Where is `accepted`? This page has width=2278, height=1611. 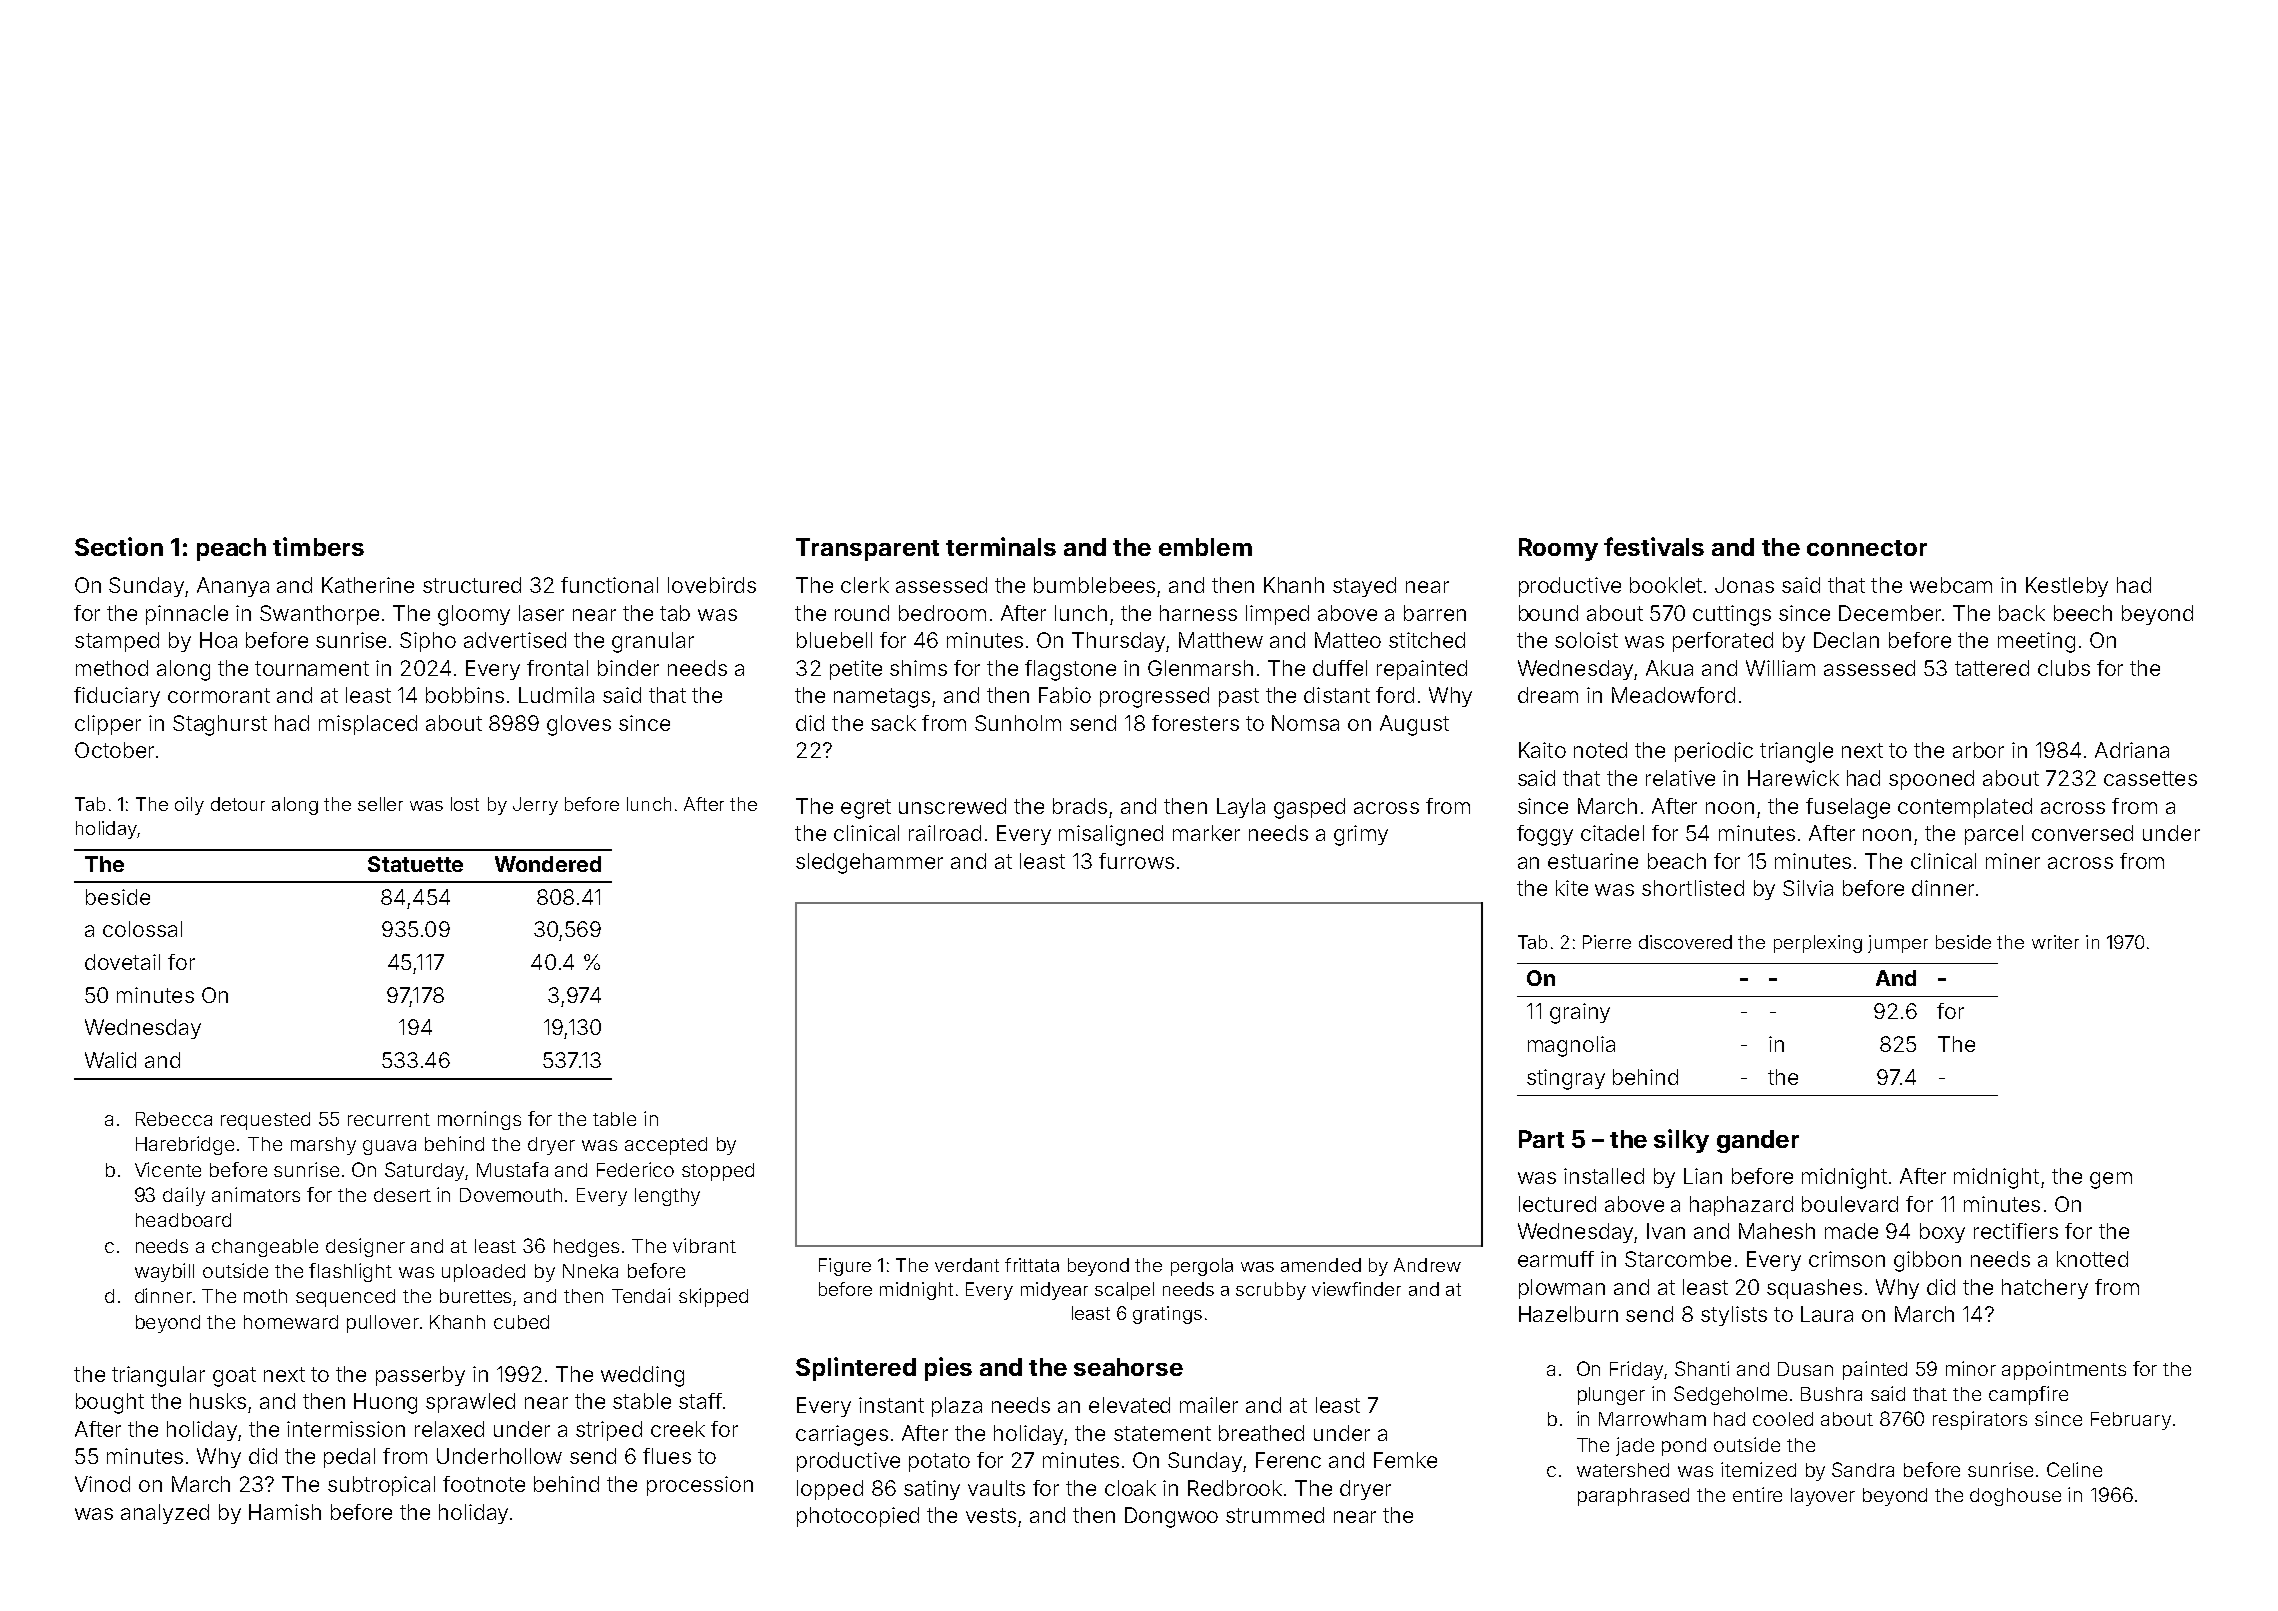 accepted is located at coordinates (666, 1146).
